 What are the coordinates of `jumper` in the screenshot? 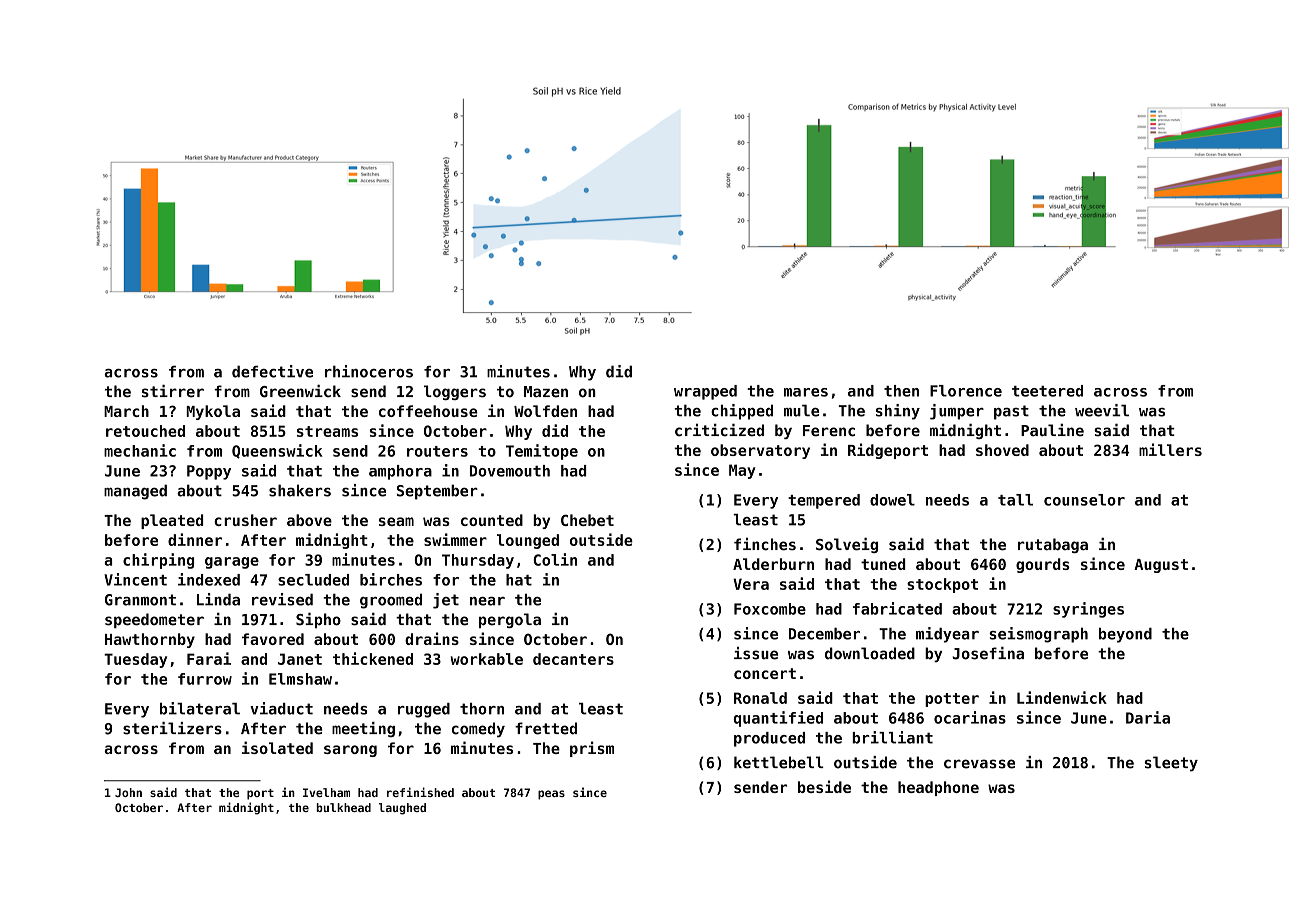 It's located at (957, 412).
